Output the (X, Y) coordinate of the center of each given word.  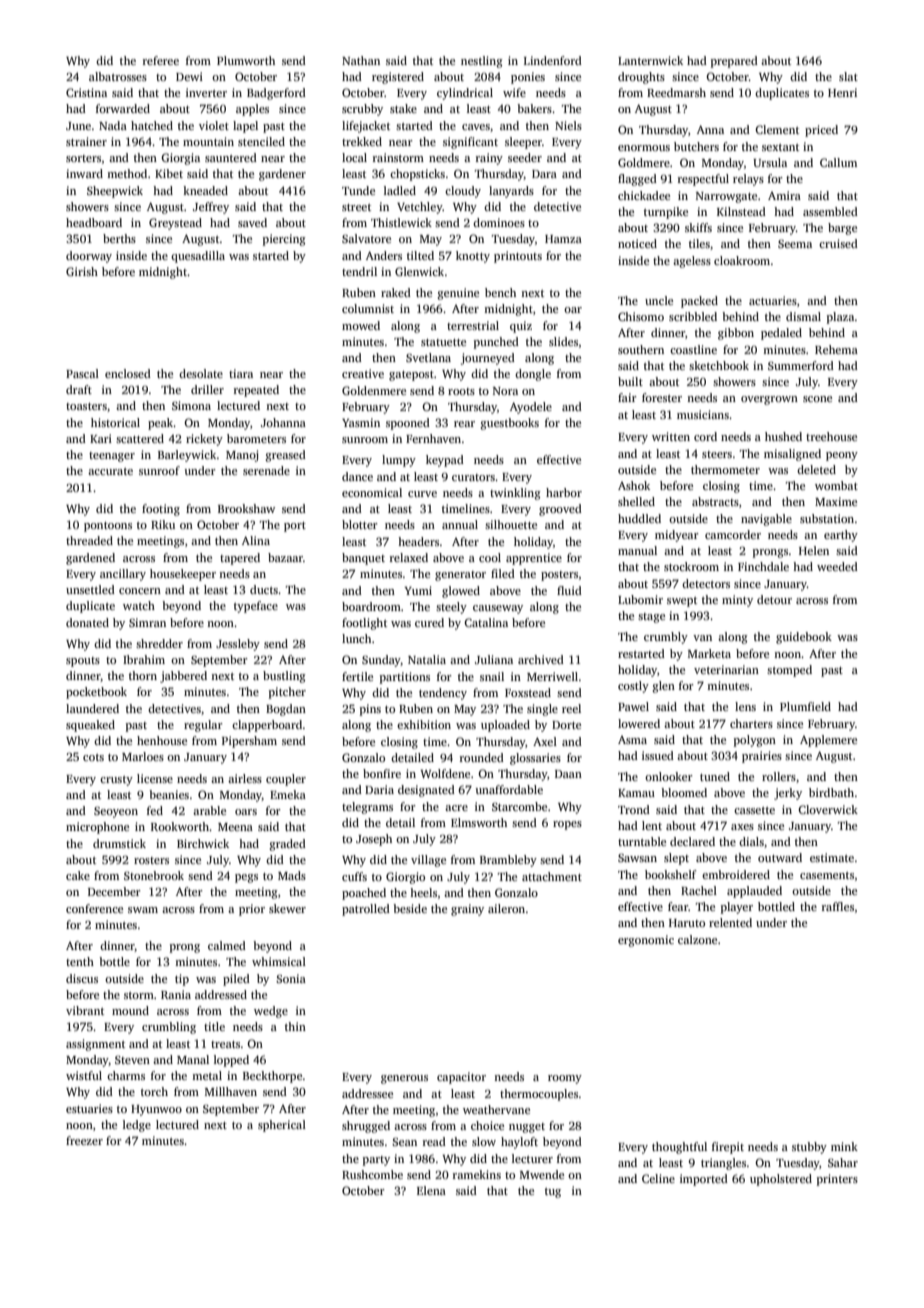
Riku (163, 524)
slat (848, 76)
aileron (506, 908)
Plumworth (246, 60)
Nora (505, 391)
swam (143, 910)
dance (357, 476)
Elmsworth (479, 822)
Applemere (828, 741)
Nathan (361, 60)
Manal (193, 1059)
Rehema (836, 349)
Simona (191, 405)
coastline (693, 349)
